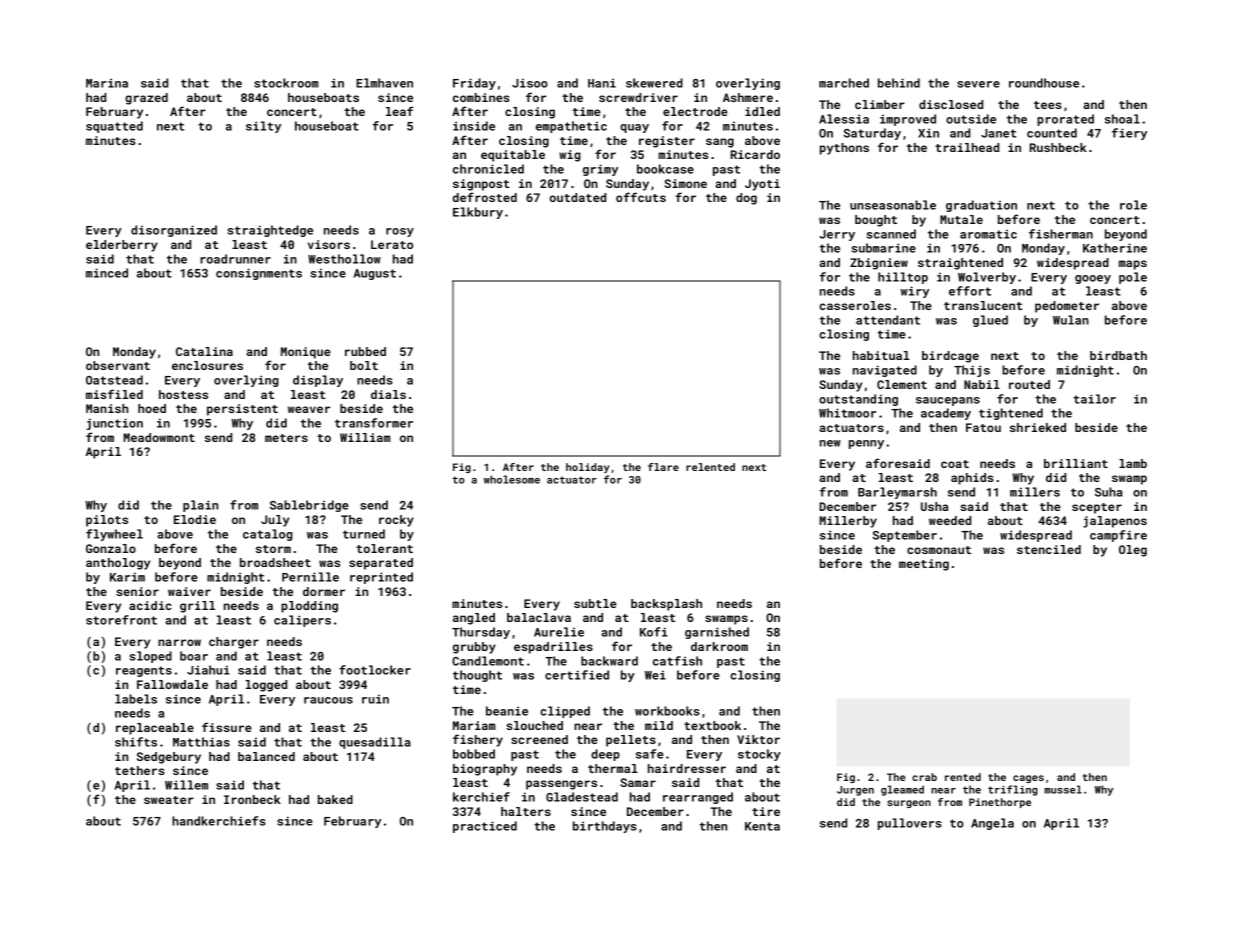  I want to click on calipers, so click(302, 621).
